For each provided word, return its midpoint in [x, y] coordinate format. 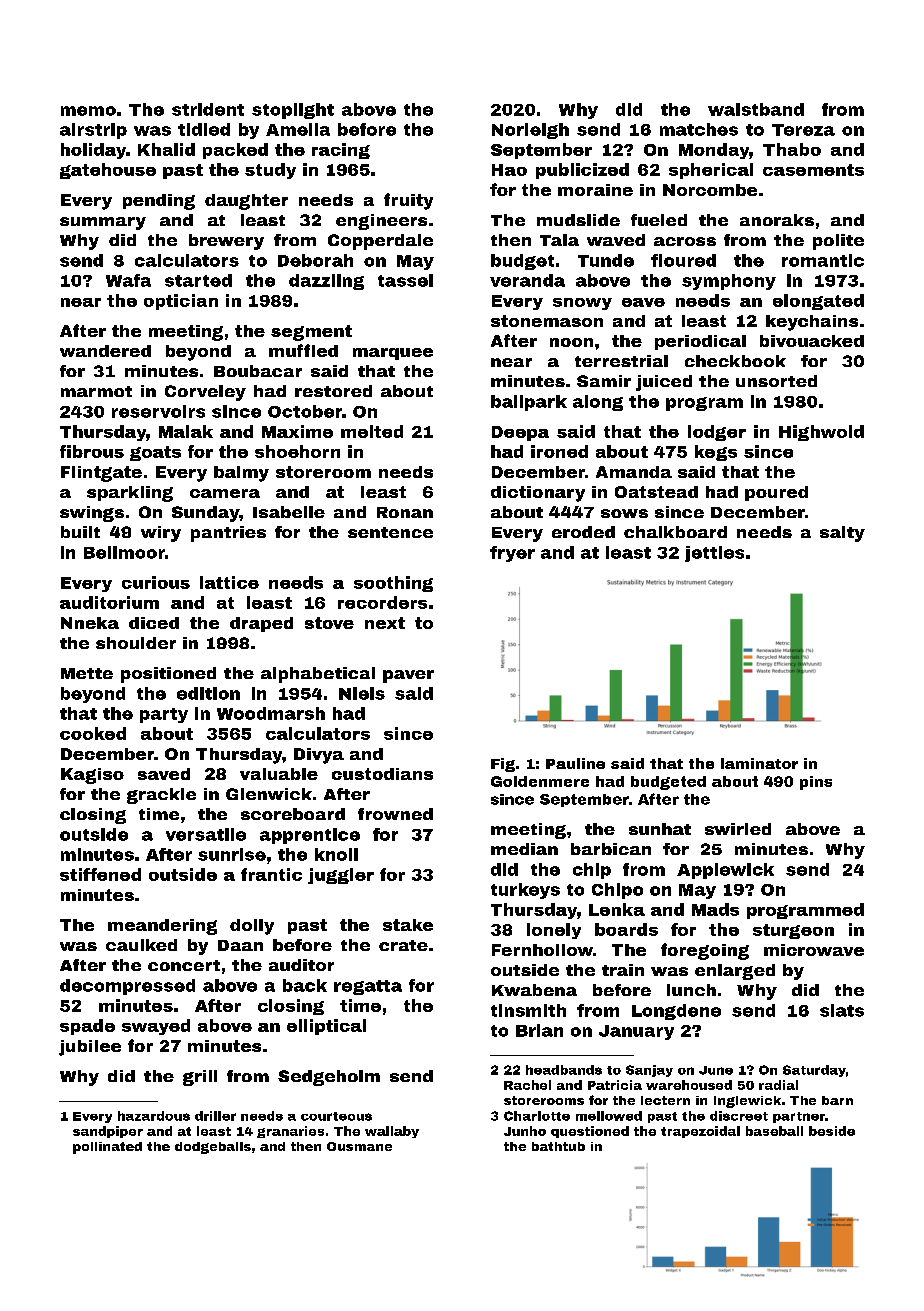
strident [208, 109]
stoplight [293, 111]
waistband [756, 109]
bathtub [558, 1146]
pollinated [107, 1148]
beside [832, 1131]
